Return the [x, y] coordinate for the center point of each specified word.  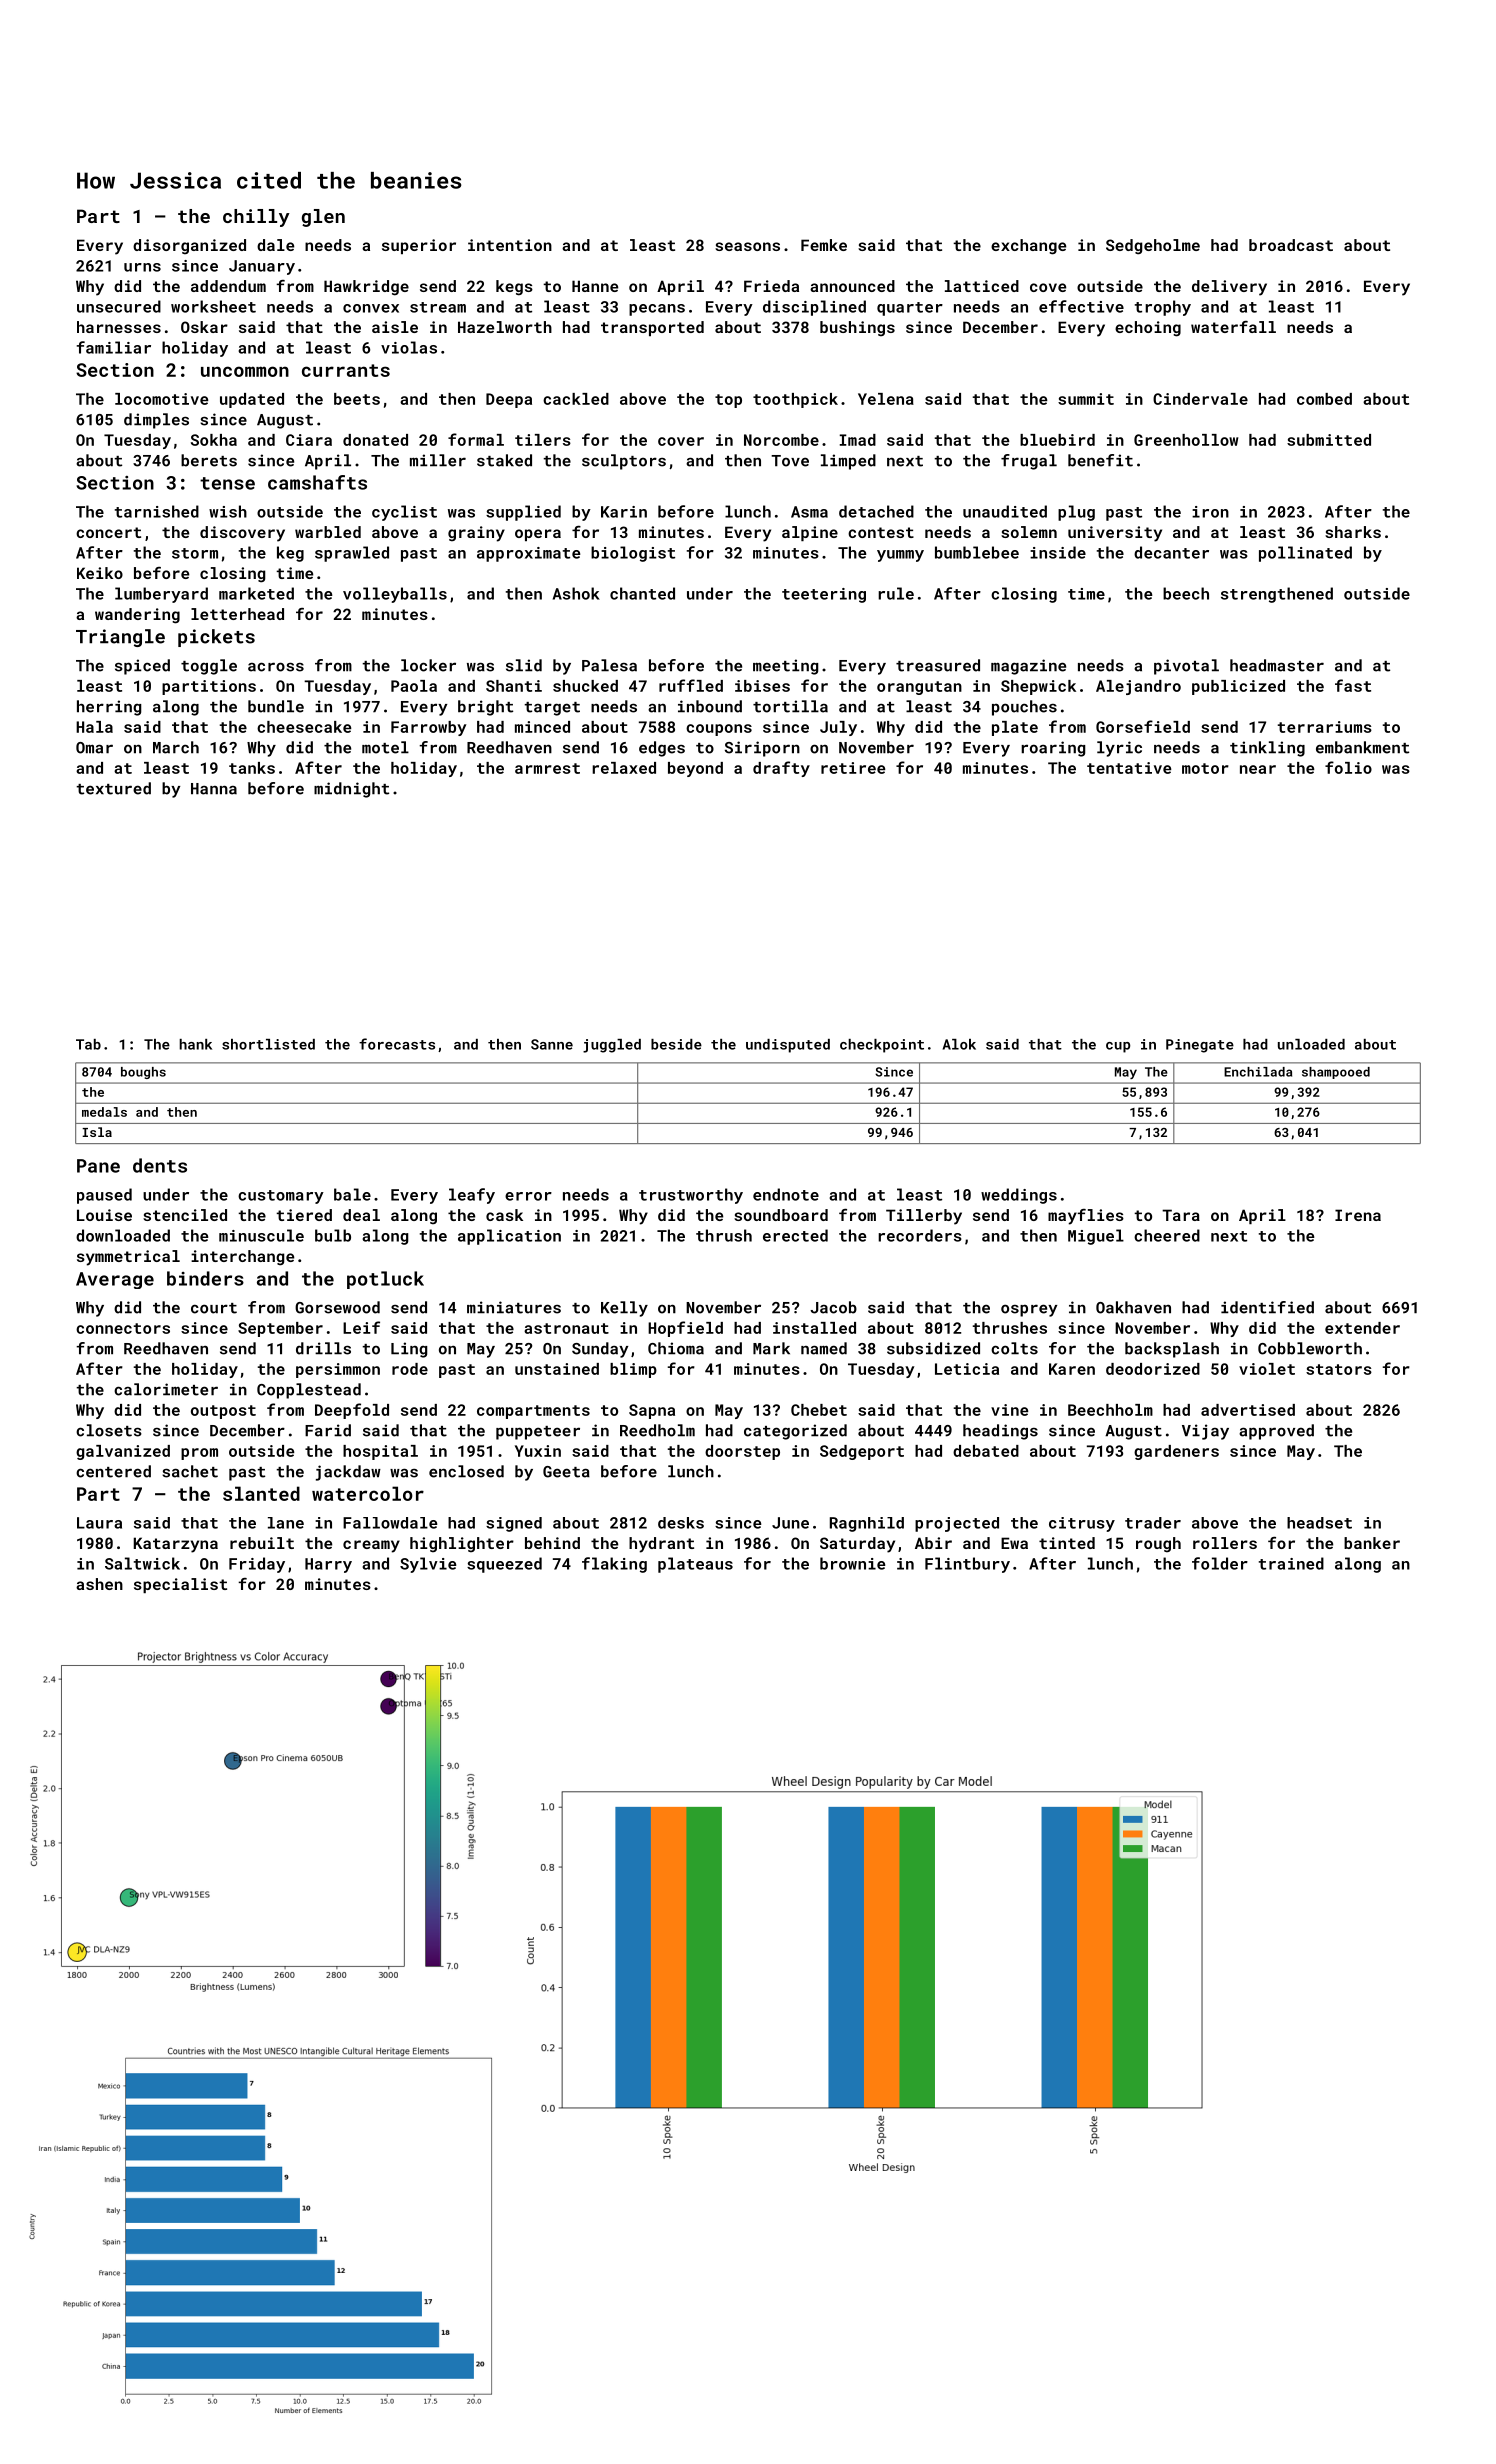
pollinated [1305, 554]
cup [1118, 1047]
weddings [1019, 1196]
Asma [809, 512]
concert [108, 532]
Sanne [552, 1044]
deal [361, 1215]
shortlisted [268, 1044]
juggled [612, 1046]
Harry [328, 1565]
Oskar [204, 327]
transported [652, 328]
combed [1324, 399]
